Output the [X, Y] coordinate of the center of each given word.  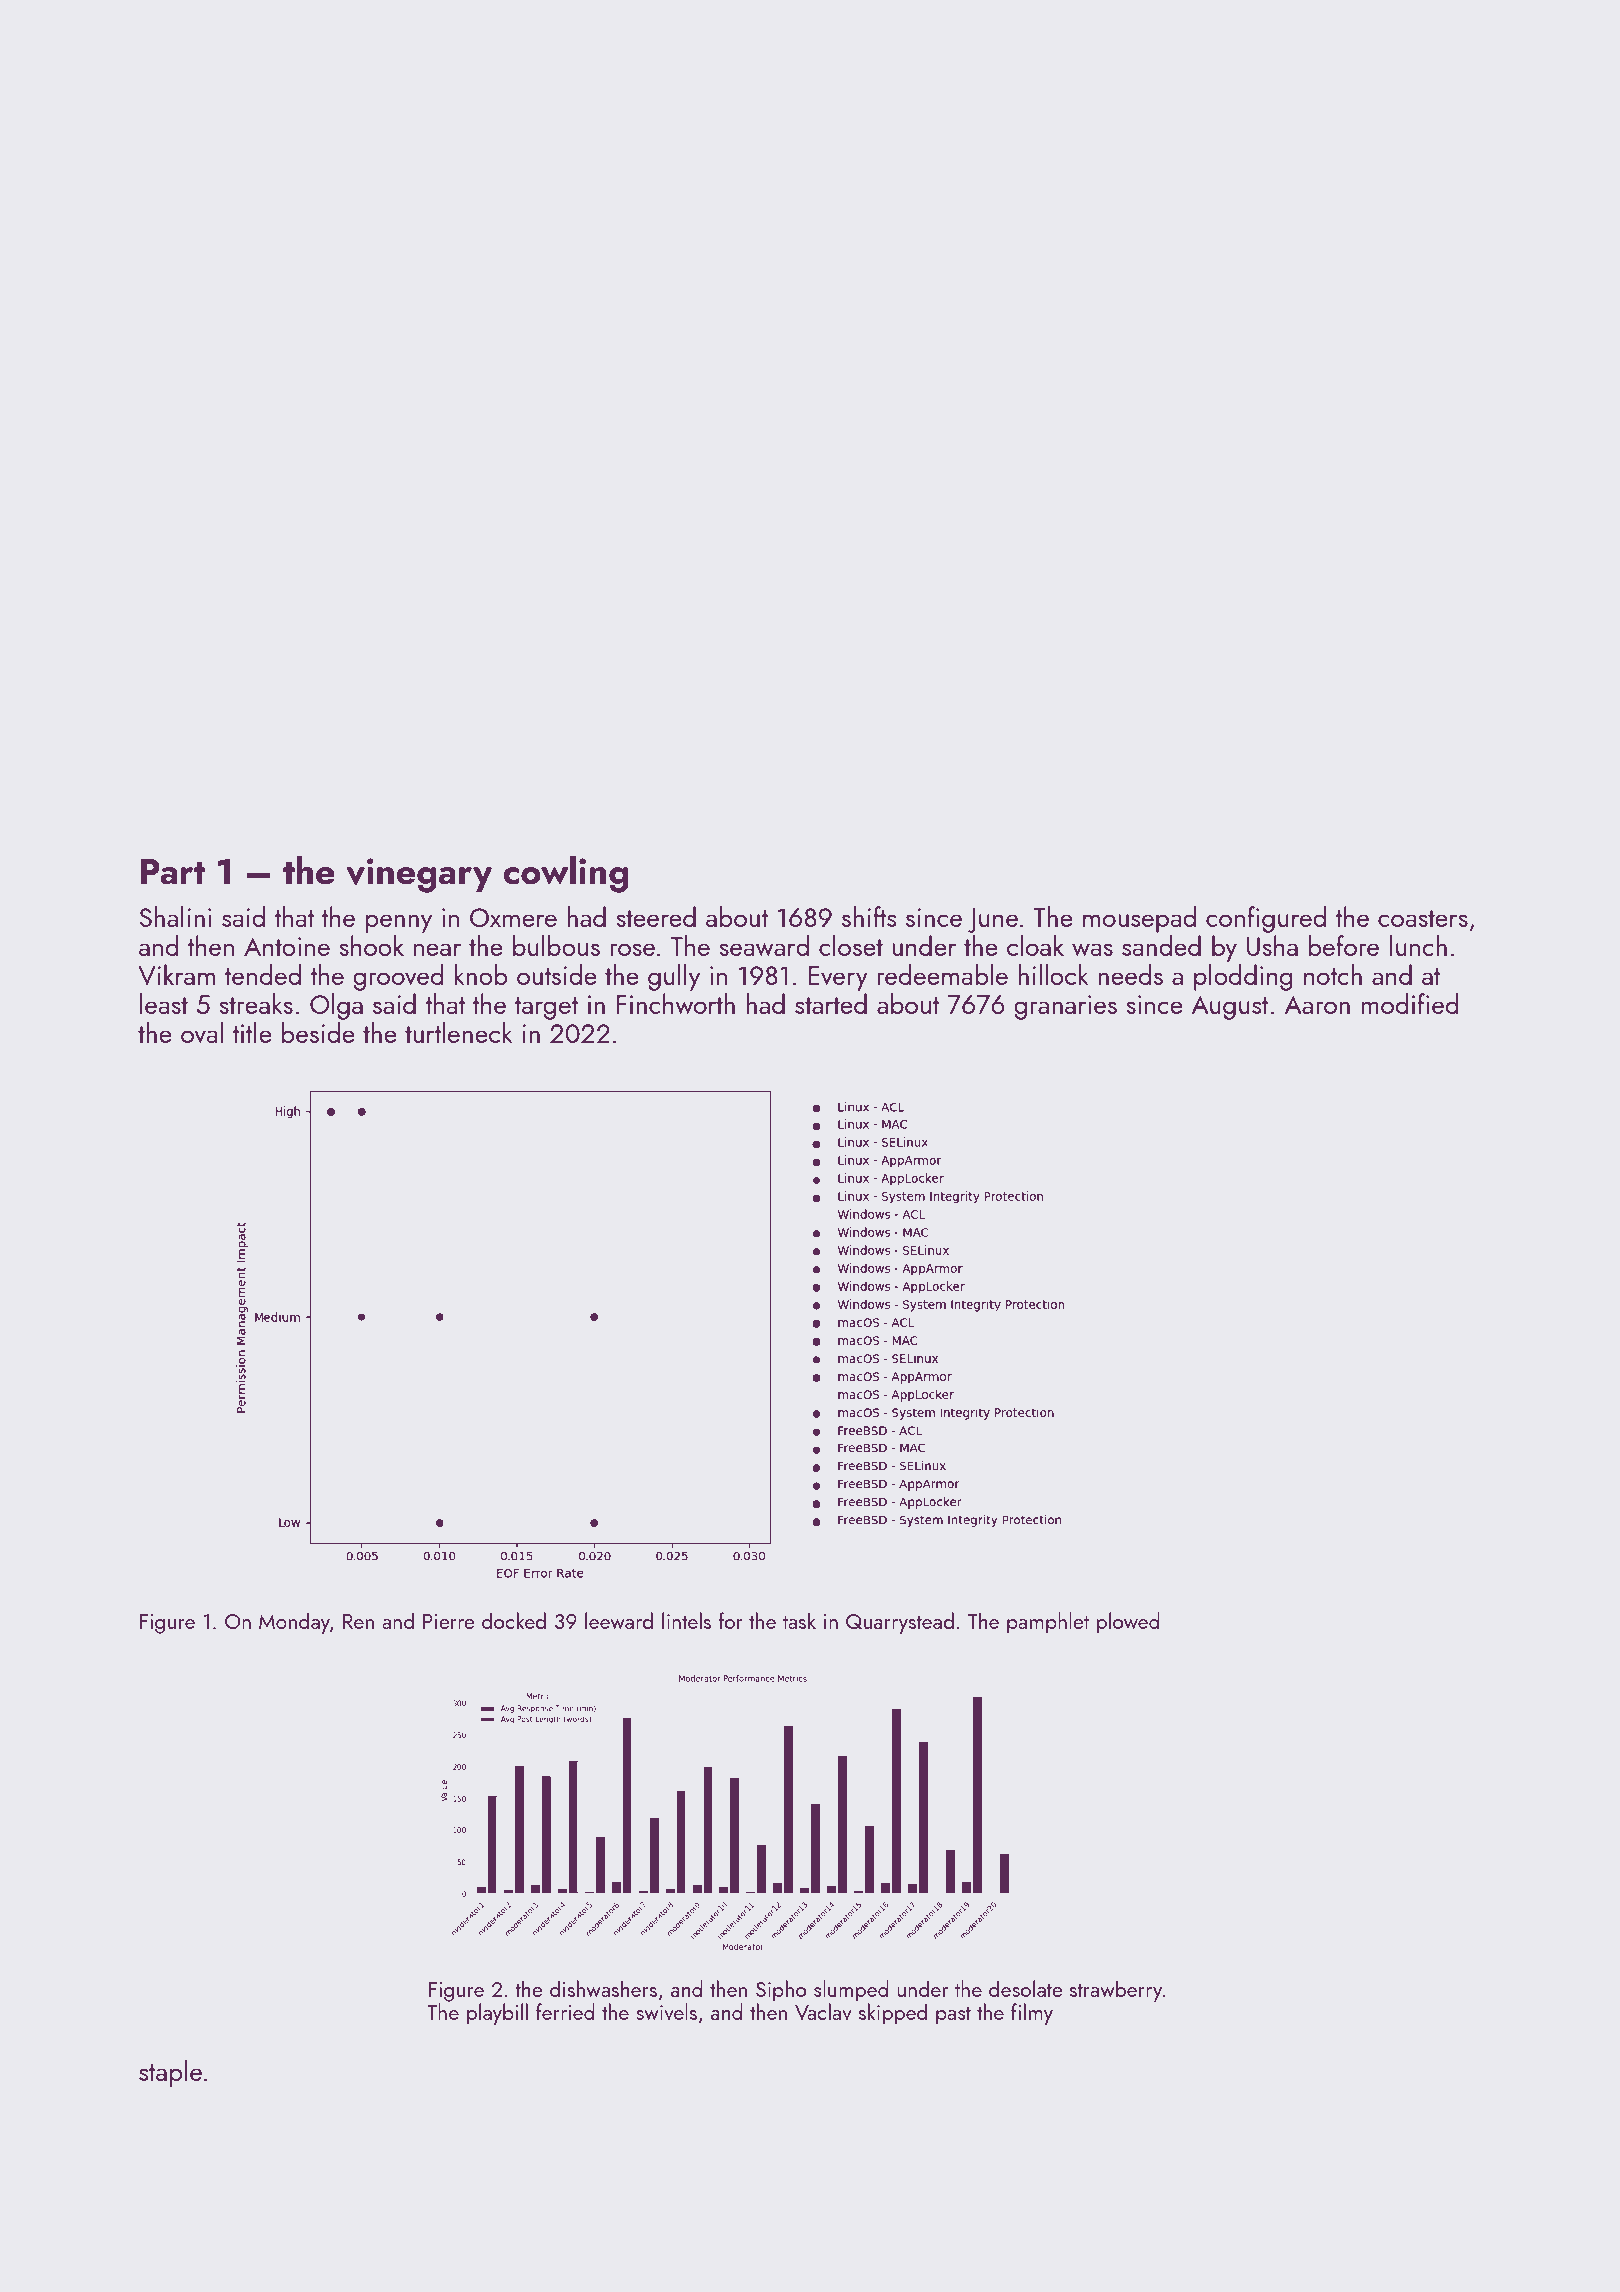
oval [202, 1032]
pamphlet [1048, 1623]
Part [173, 872]
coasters [1423, 918]
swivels [666, 2011]
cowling [565, 874]
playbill [497, 2014]
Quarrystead [900, 1623]
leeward [619, 1620]
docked [514, 1620]
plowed [1128, 1623]
